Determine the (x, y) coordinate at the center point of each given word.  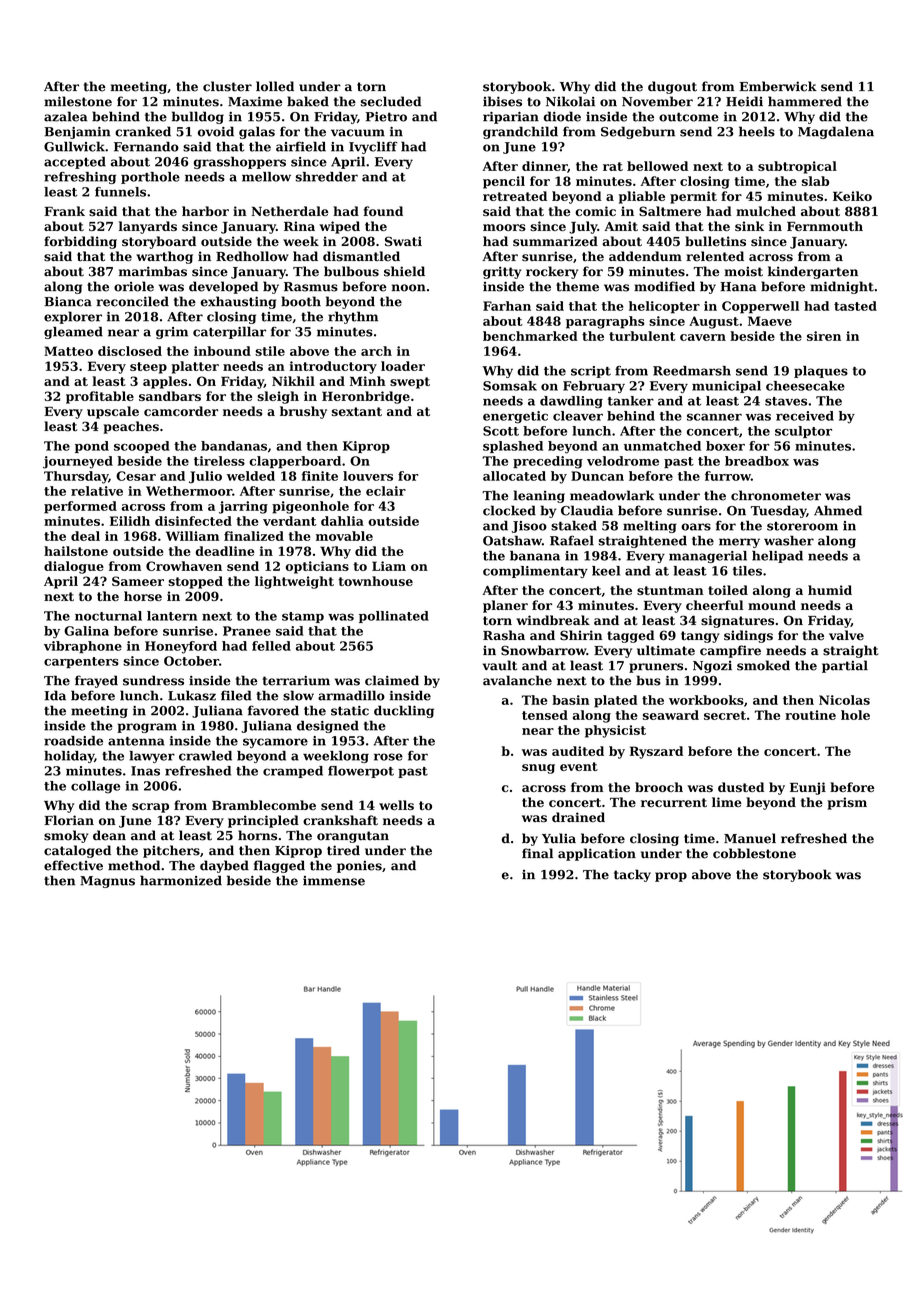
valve (846, 635)
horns (257, 835)
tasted (855, 306)
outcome (689, 117)
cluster (227, 86)
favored (273, 710)
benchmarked (530, 336)
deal (85, 536)
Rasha (504, 635)
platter (195, 367)
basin (570, 700)
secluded (391, 101)
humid (830, 590)
